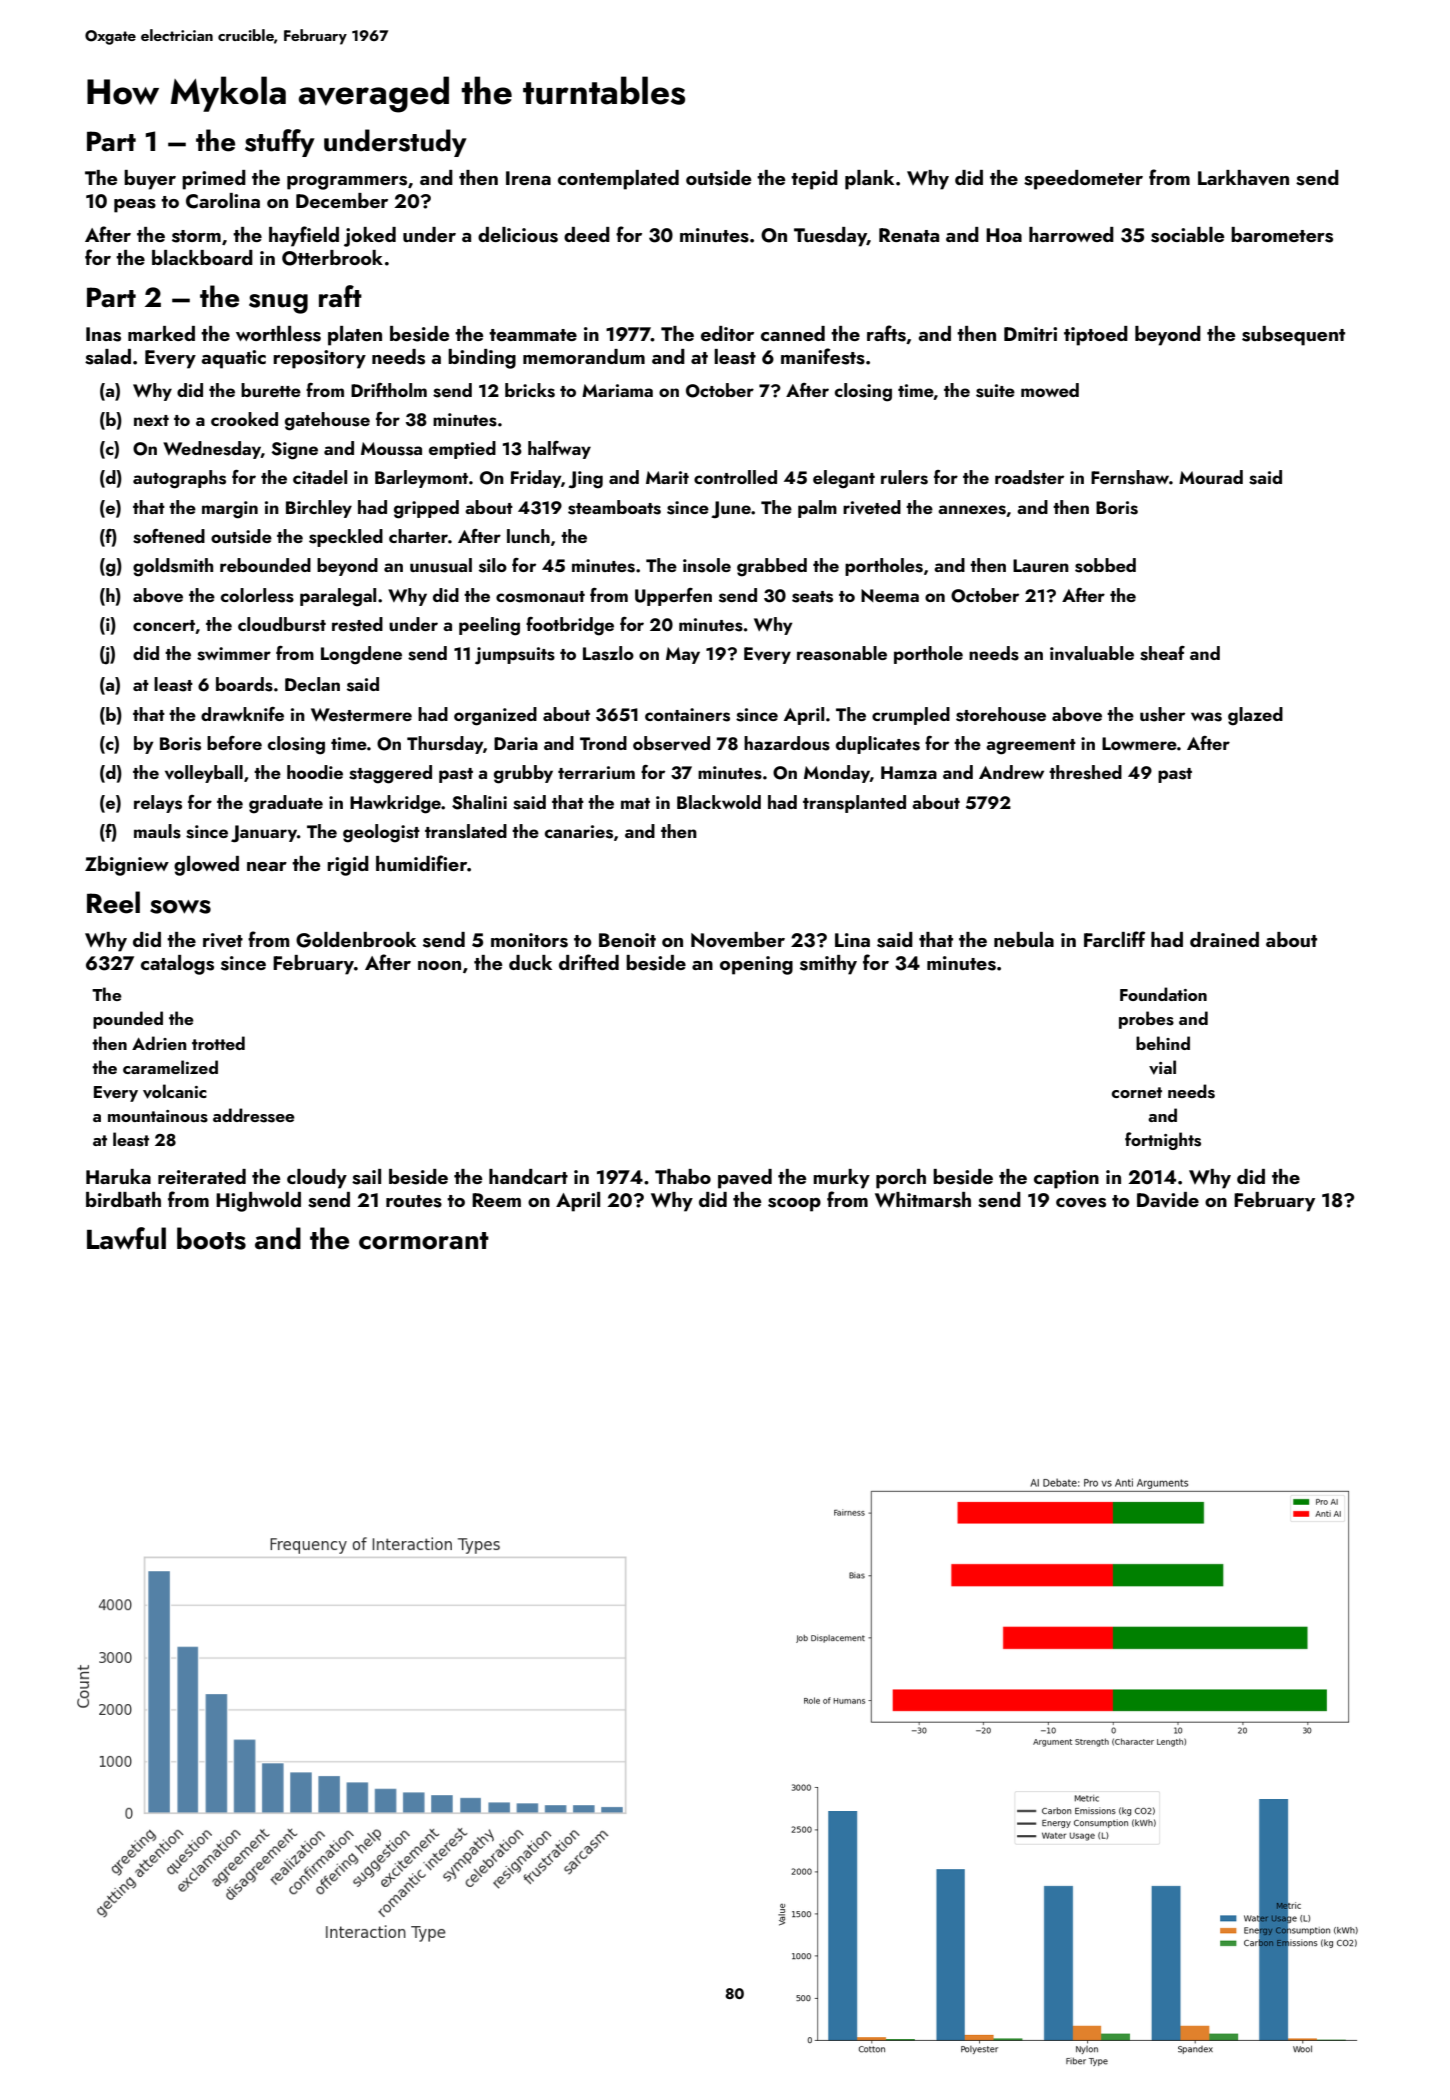 Image resolution: width=1450 pixels, height=2100 pixels. What do you see at coordinates (618, 180) in the document?
I see `contemplated` at bounding box center [618, 180].
